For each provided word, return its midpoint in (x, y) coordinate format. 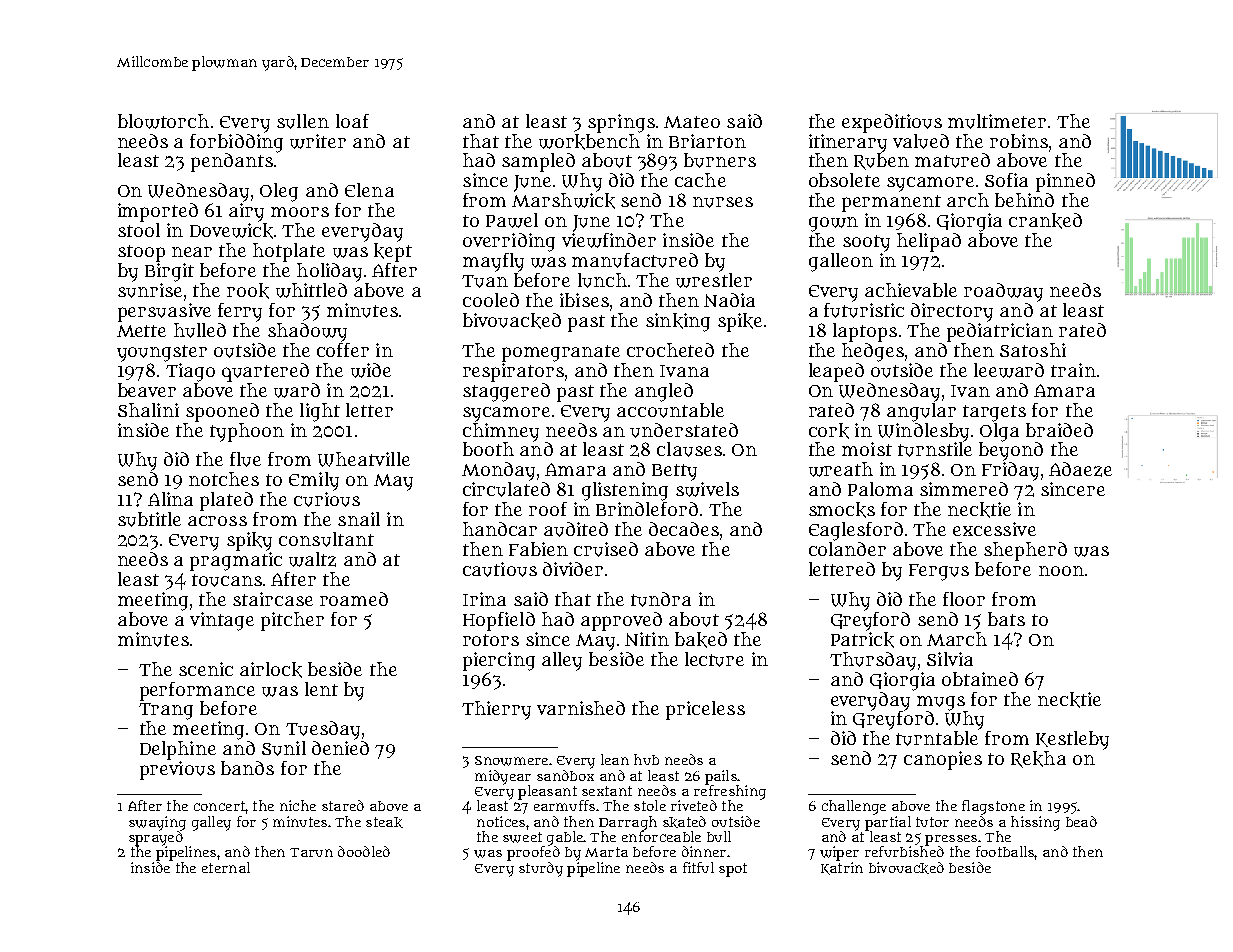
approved (621, 621)
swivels (707, 489)
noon (1061, 571)
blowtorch (163, 121)
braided (1059, 430)
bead (1081, 821)
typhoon (247, 432)
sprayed (156, 838)
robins (1019, 141)
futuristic (864, 310)
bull (719, 836)
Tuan (485, 281)
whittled (311, 290)
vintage (222, 621)
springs (621, 123)
